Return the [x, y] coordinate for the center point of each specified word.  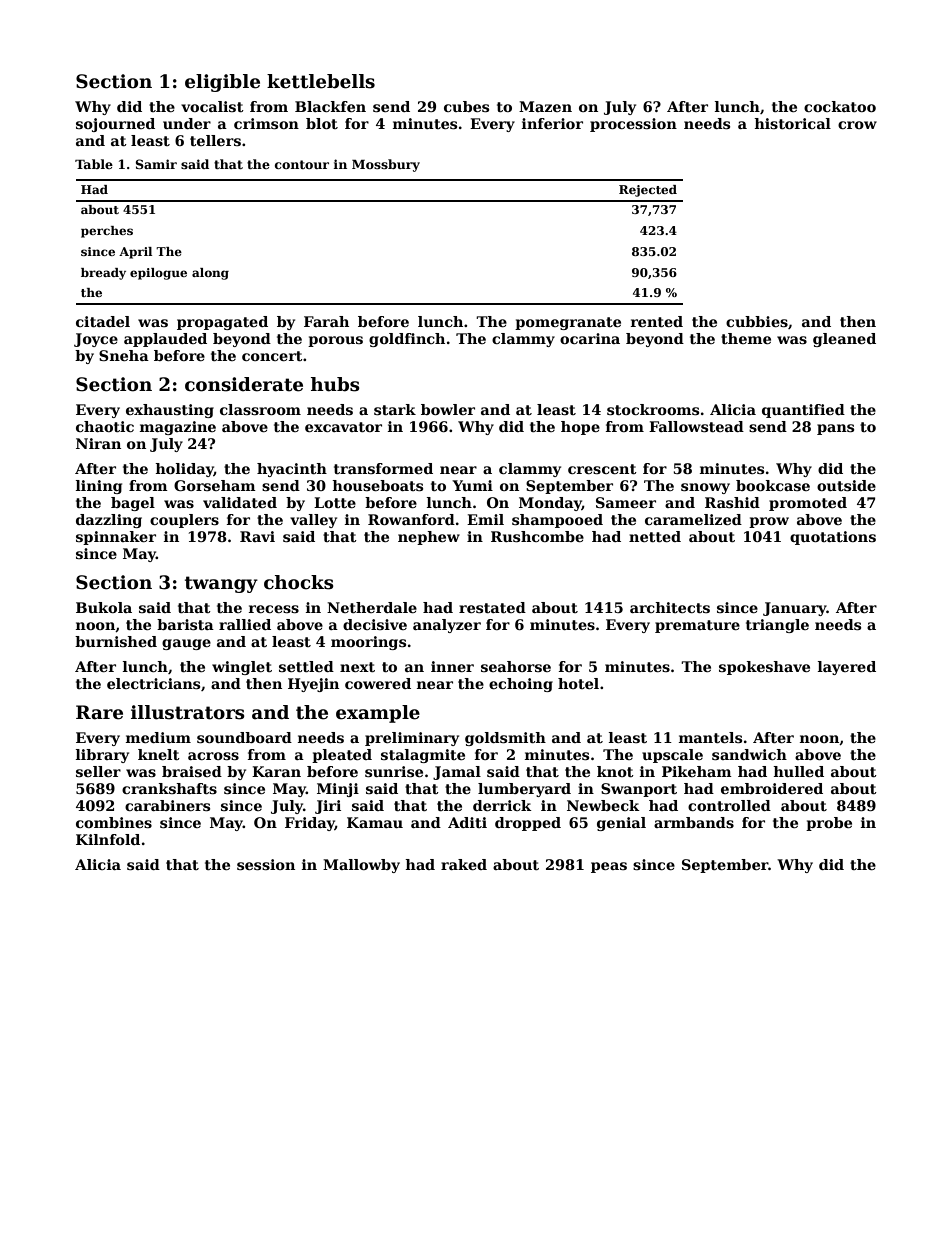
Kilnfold [108, 839]
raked [464, 864]
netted [655, 536]
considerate [244, 384]
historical [792, 123]
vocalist [212, 106]
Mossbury [386, 165]
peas [609, 867]
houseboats [377, 485]
